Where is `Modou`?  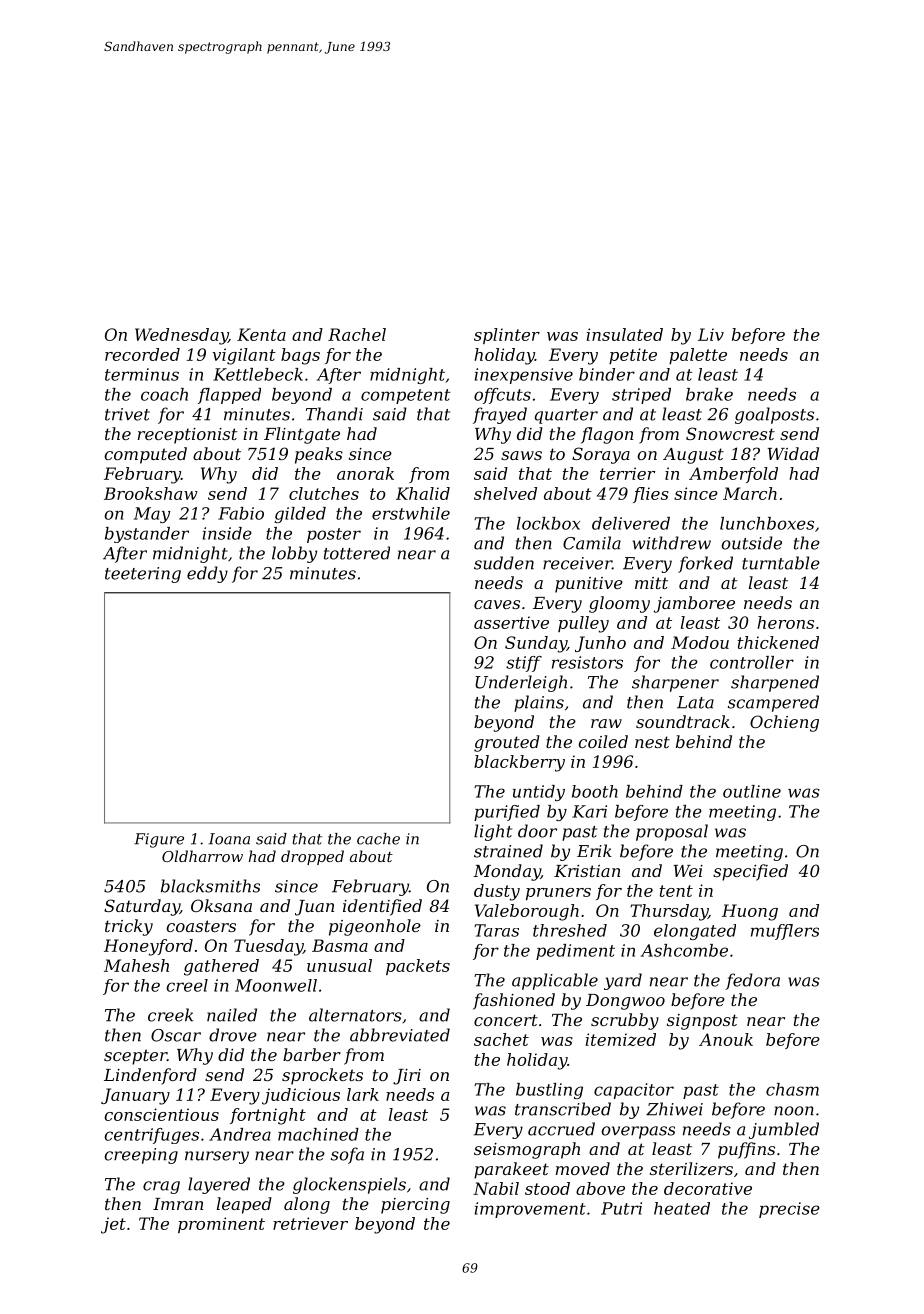
Modou is located at coordinates (700, 642).
